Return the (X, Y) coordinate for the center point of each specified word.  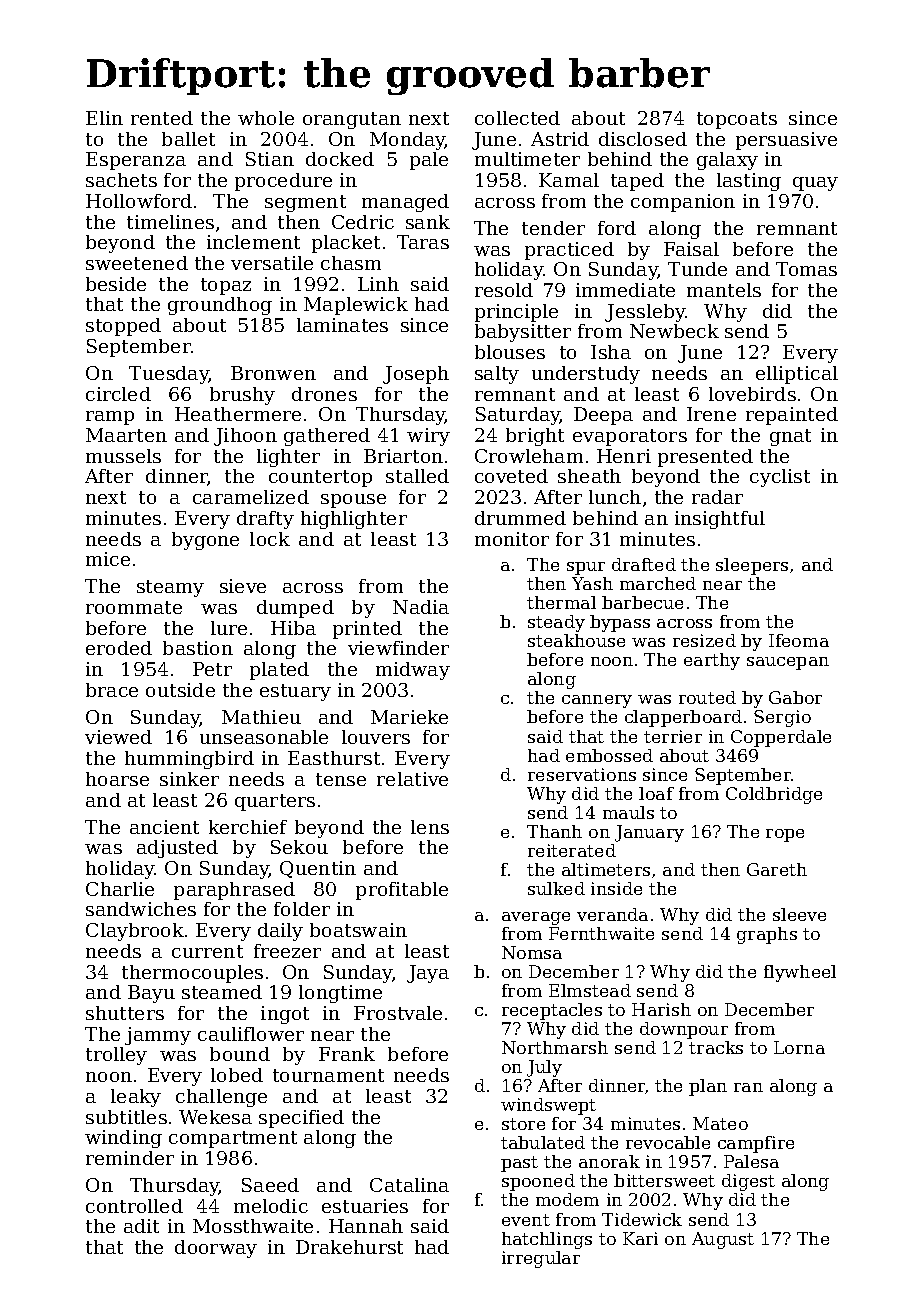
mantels (724, 290)
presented (705, 458)
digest (748, 1182)
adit (141, 1226)
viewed (118, 737)
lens (430, 827)
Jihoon (245, 437)
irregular (541, 1259)
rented (162, 118)
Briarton (403, 456)
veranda (612, 914)
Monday (408, 141)
